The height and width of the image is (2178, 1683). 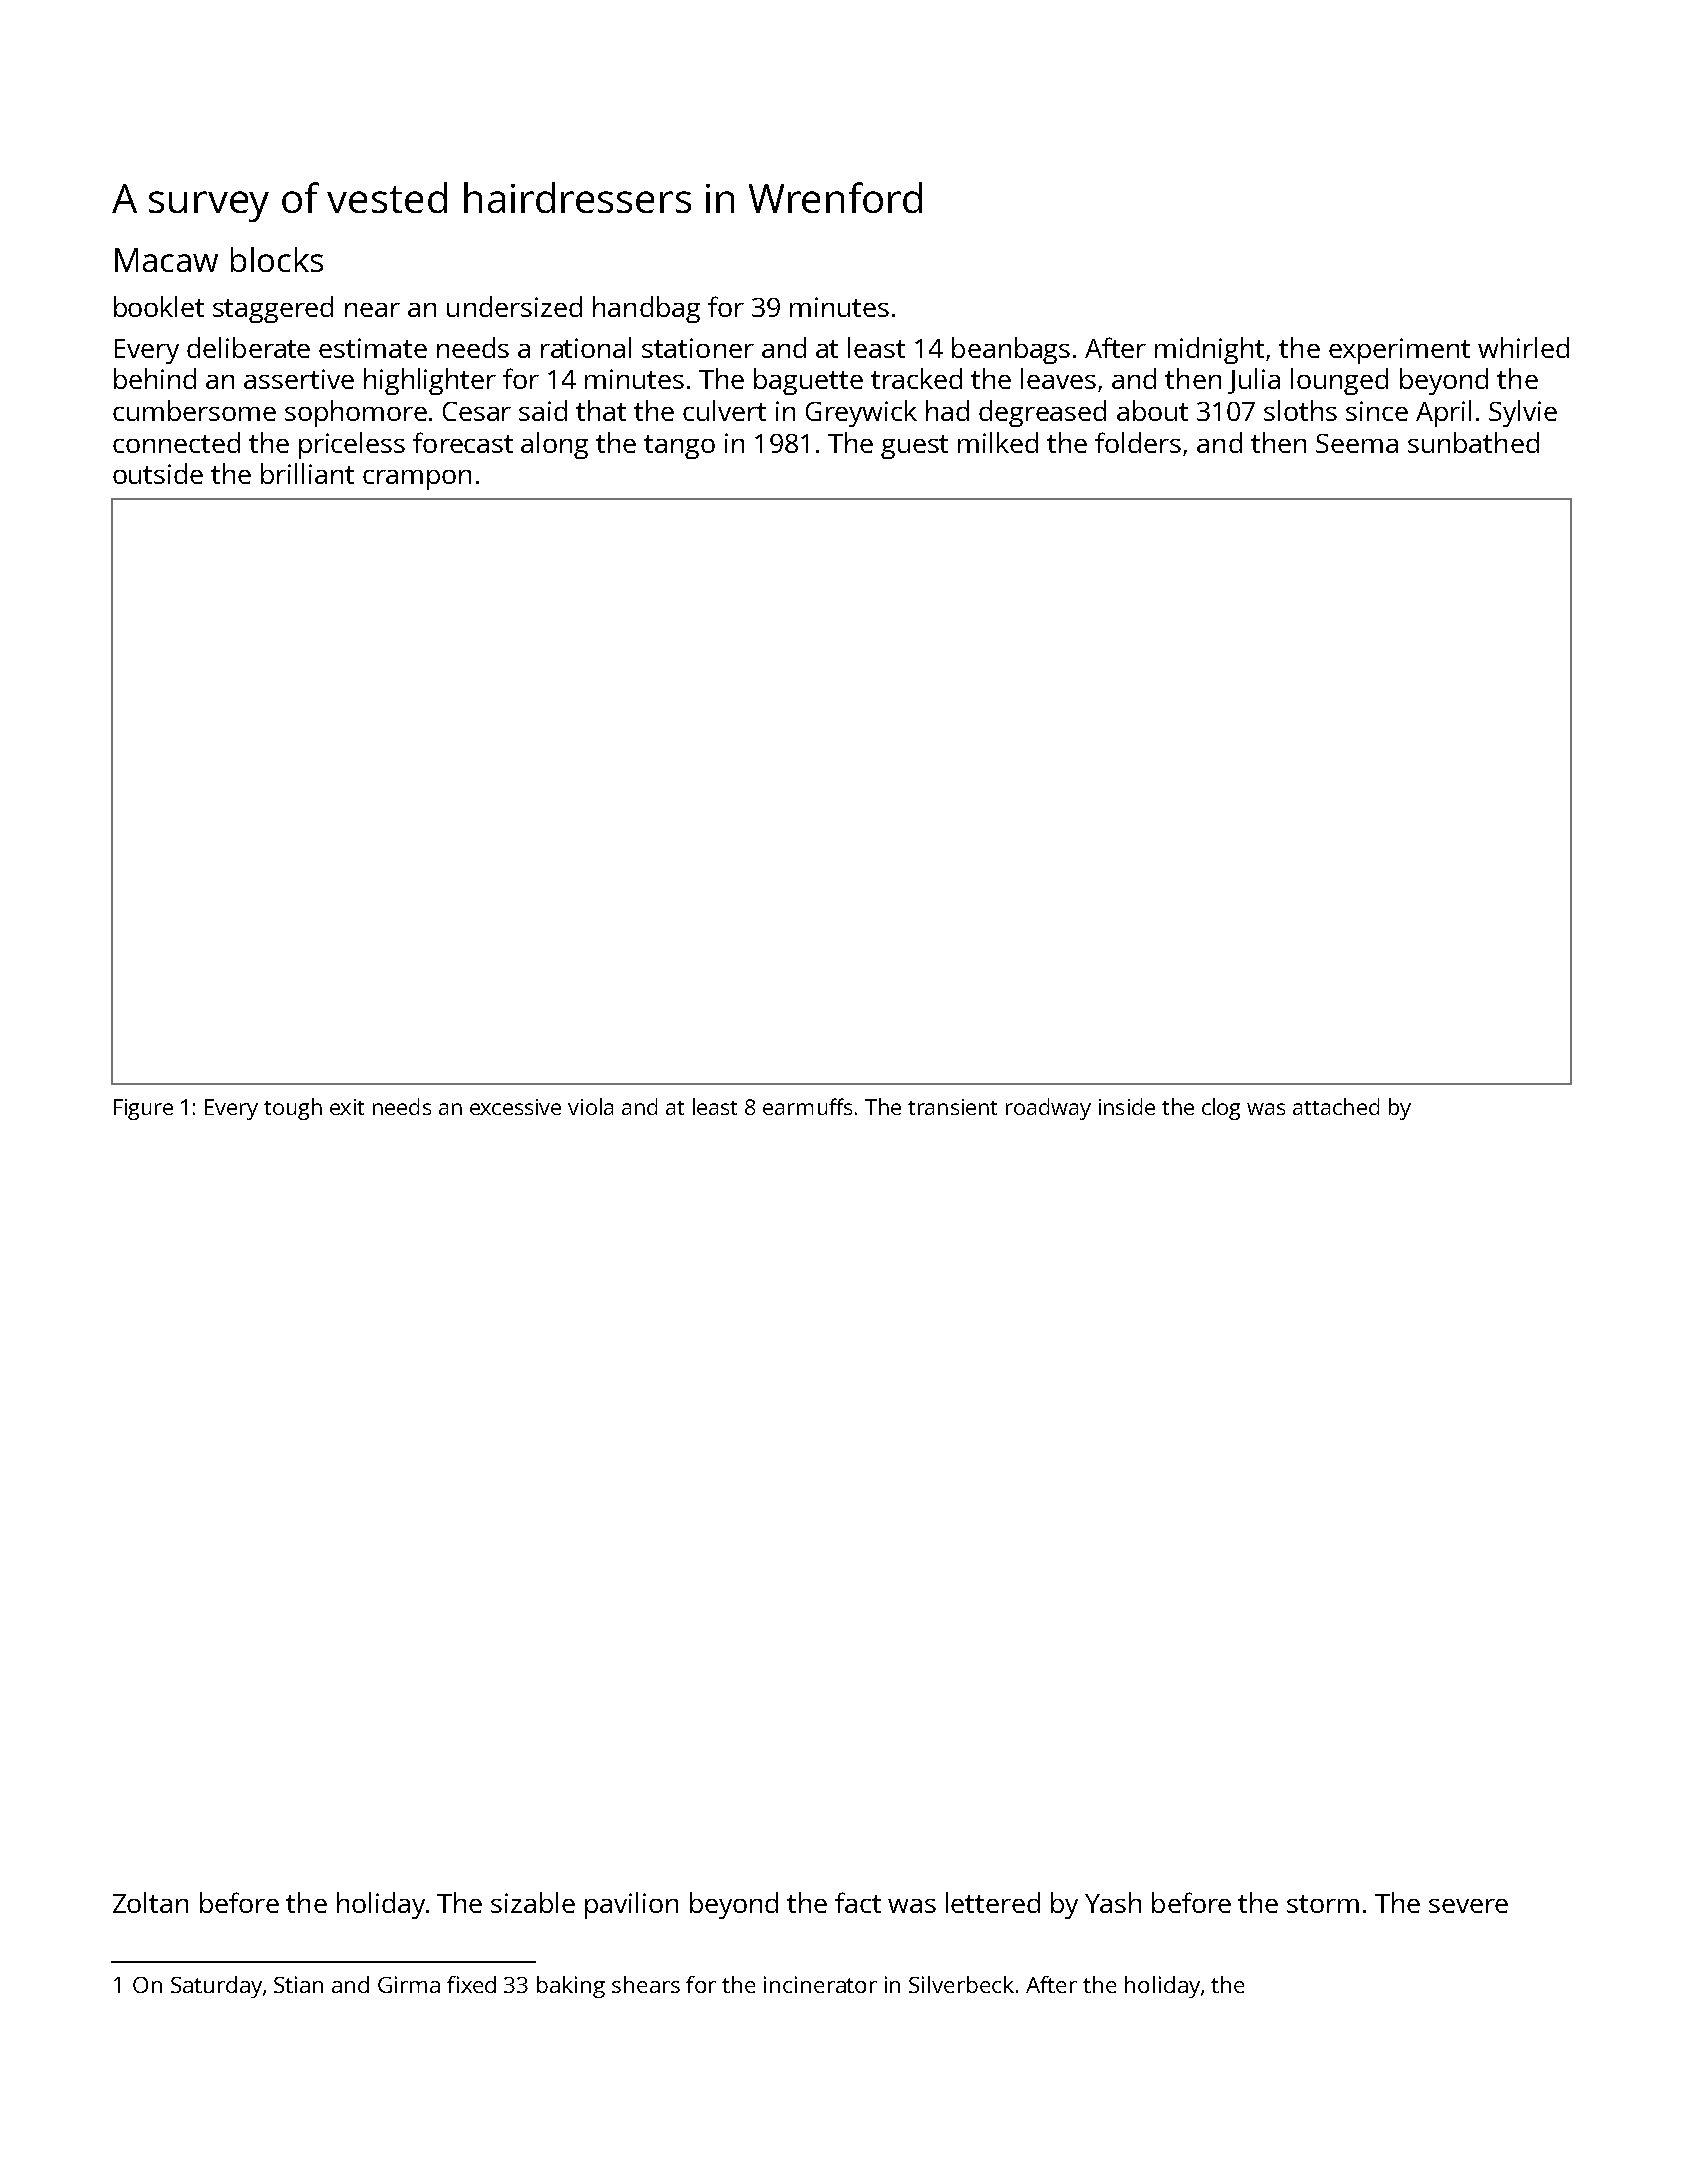 What do you see at coordinates (293, 1109) in the image?
I see `tough` at bounding box center [293, 1109].
